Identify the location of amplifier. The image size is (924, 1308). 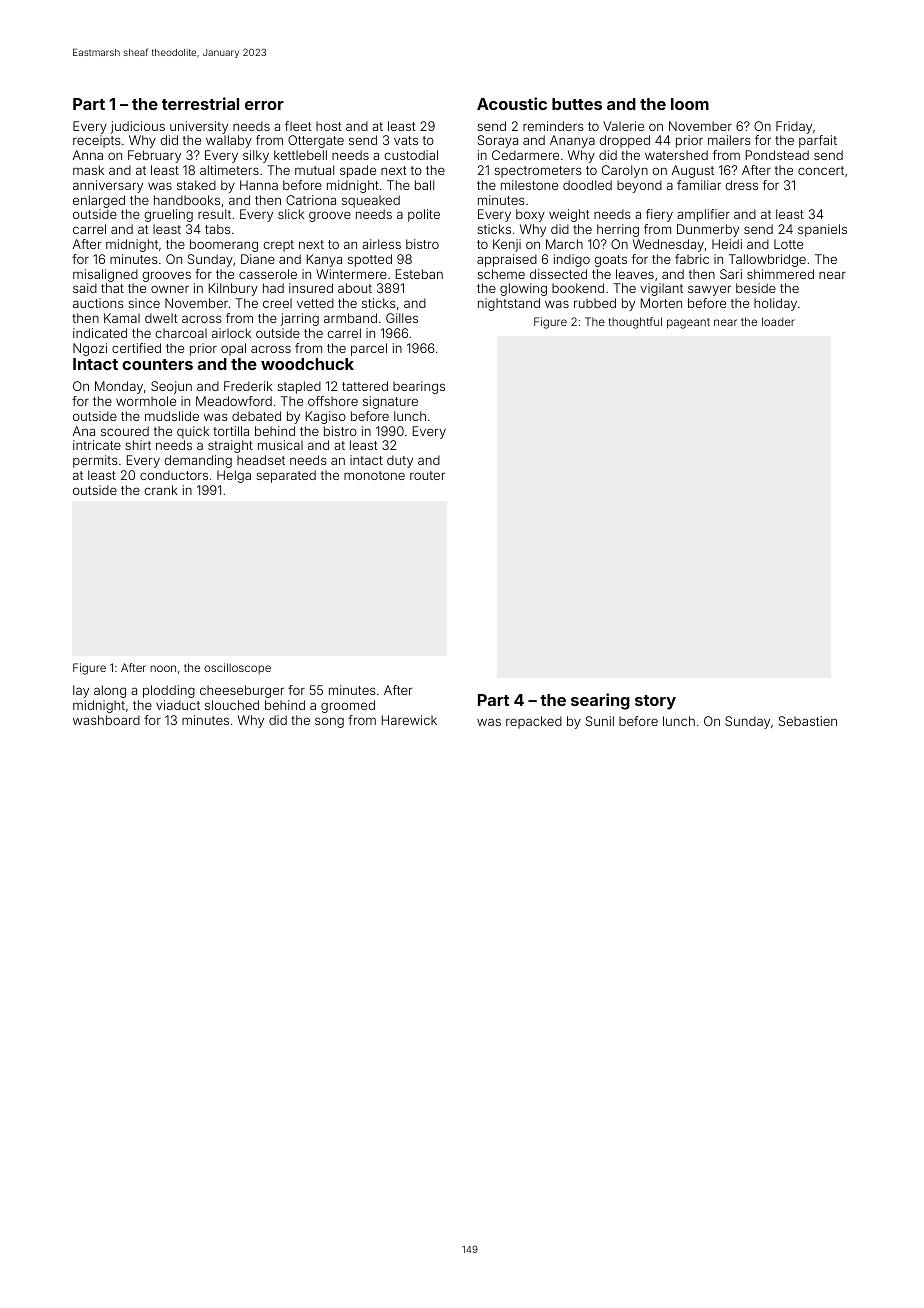
(703, 215).
